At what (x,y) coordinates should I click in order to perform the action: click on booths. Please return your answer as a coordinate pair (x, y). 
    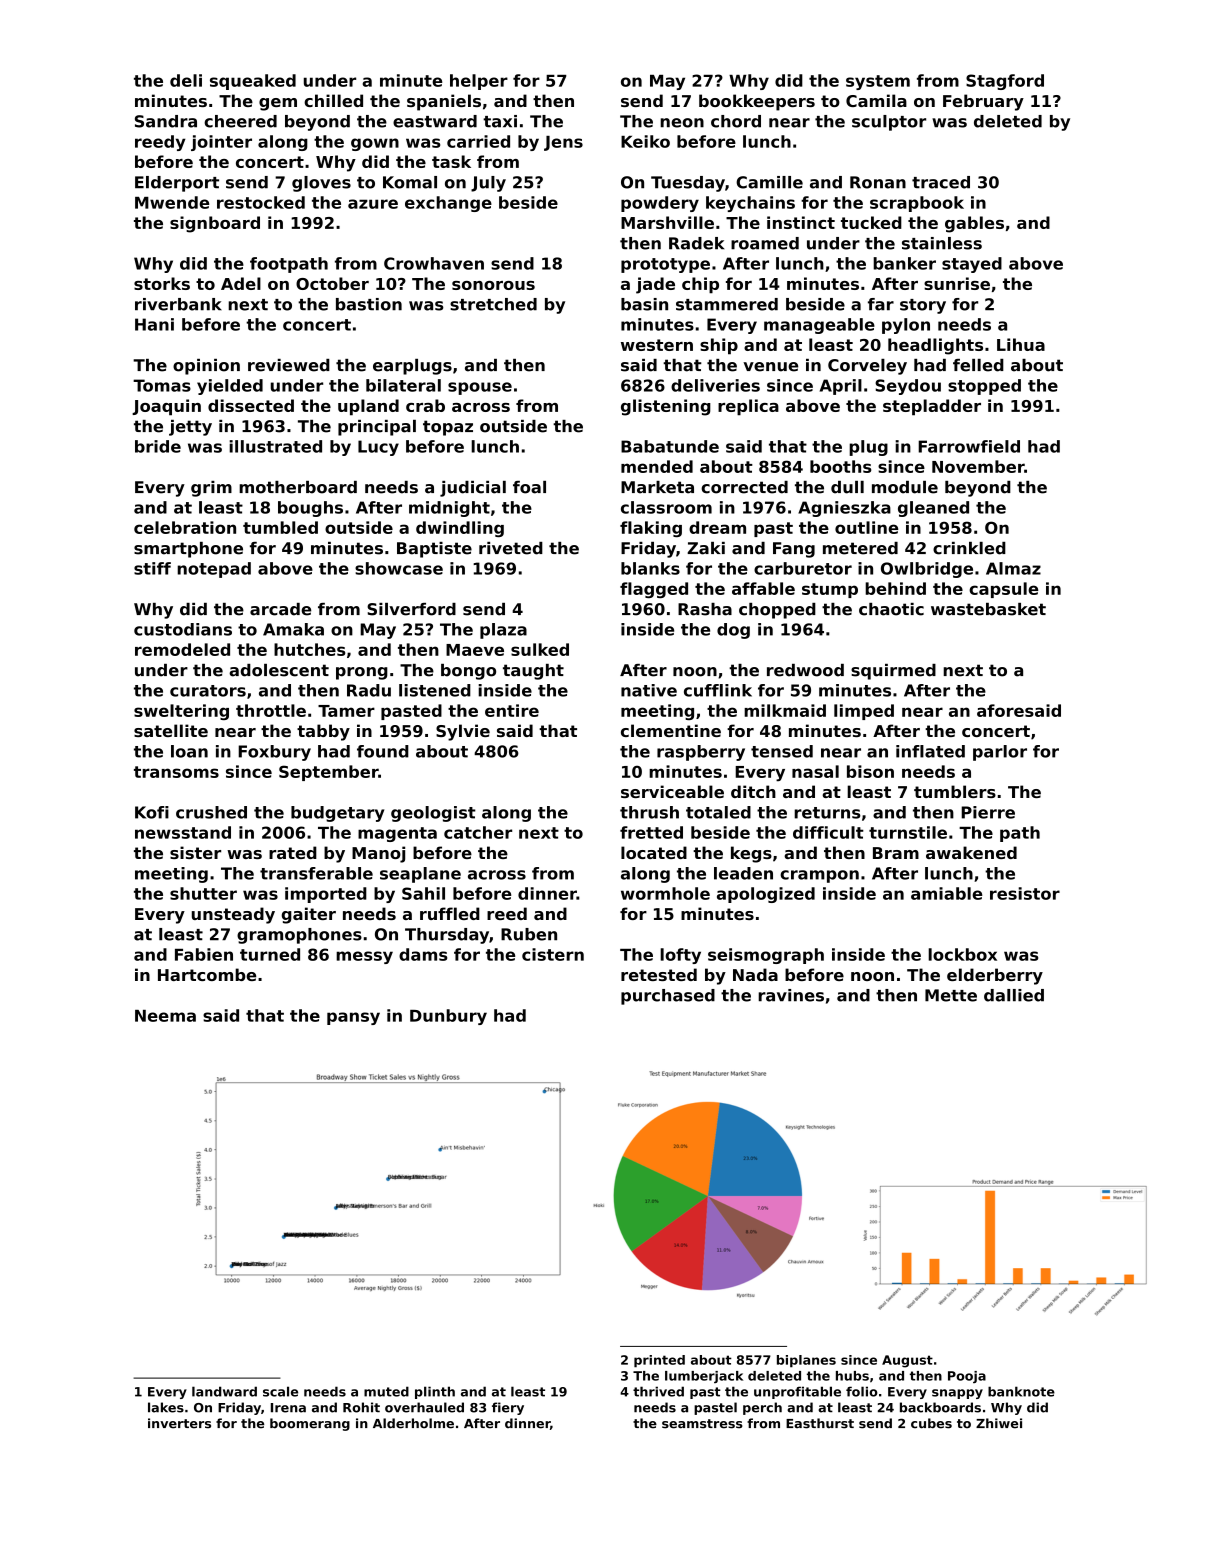
    Looking at the image, I should click on (840, 466).
